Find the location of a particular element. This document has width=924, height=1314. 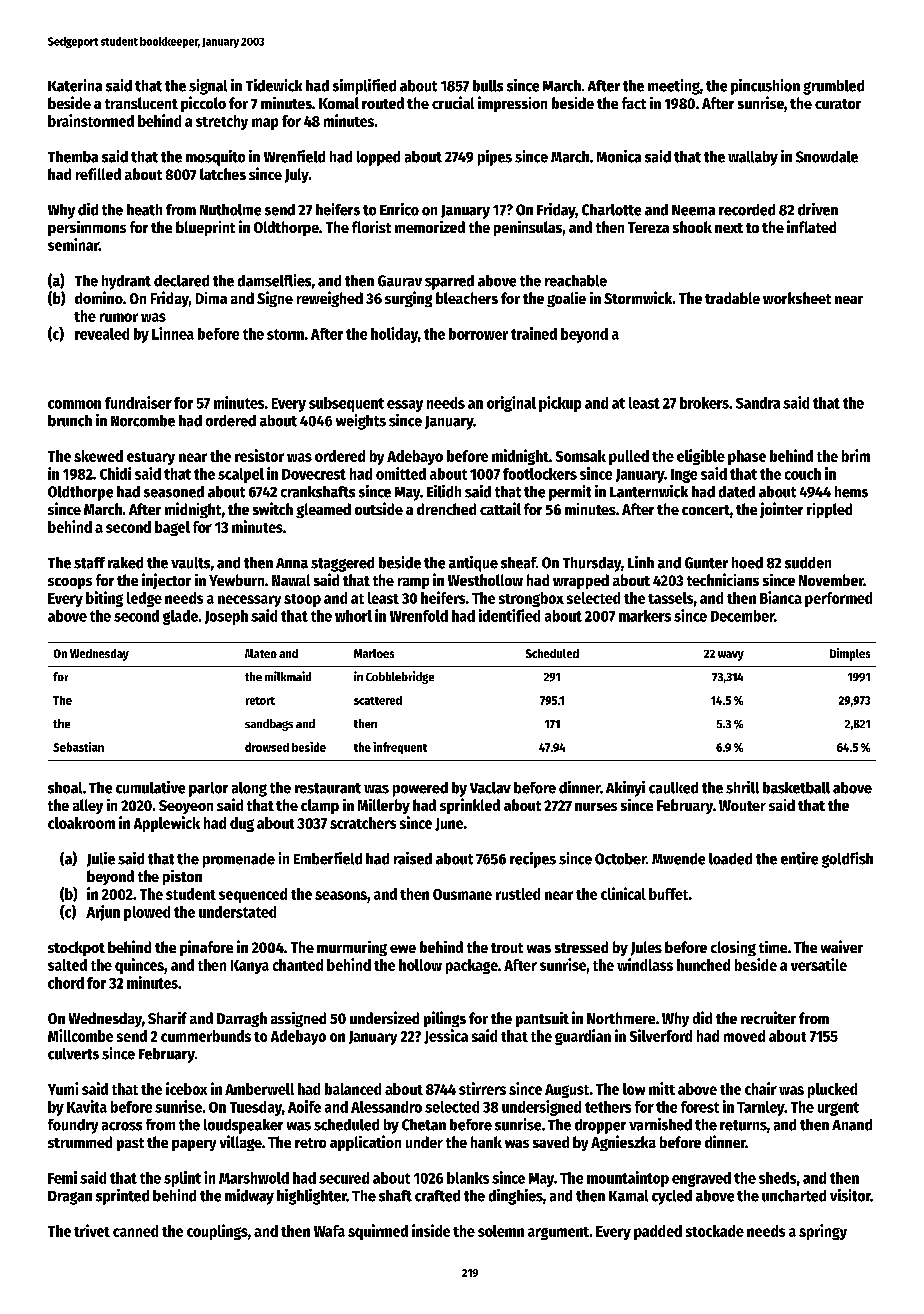

trivet is located at coordinates (92, 1230).
